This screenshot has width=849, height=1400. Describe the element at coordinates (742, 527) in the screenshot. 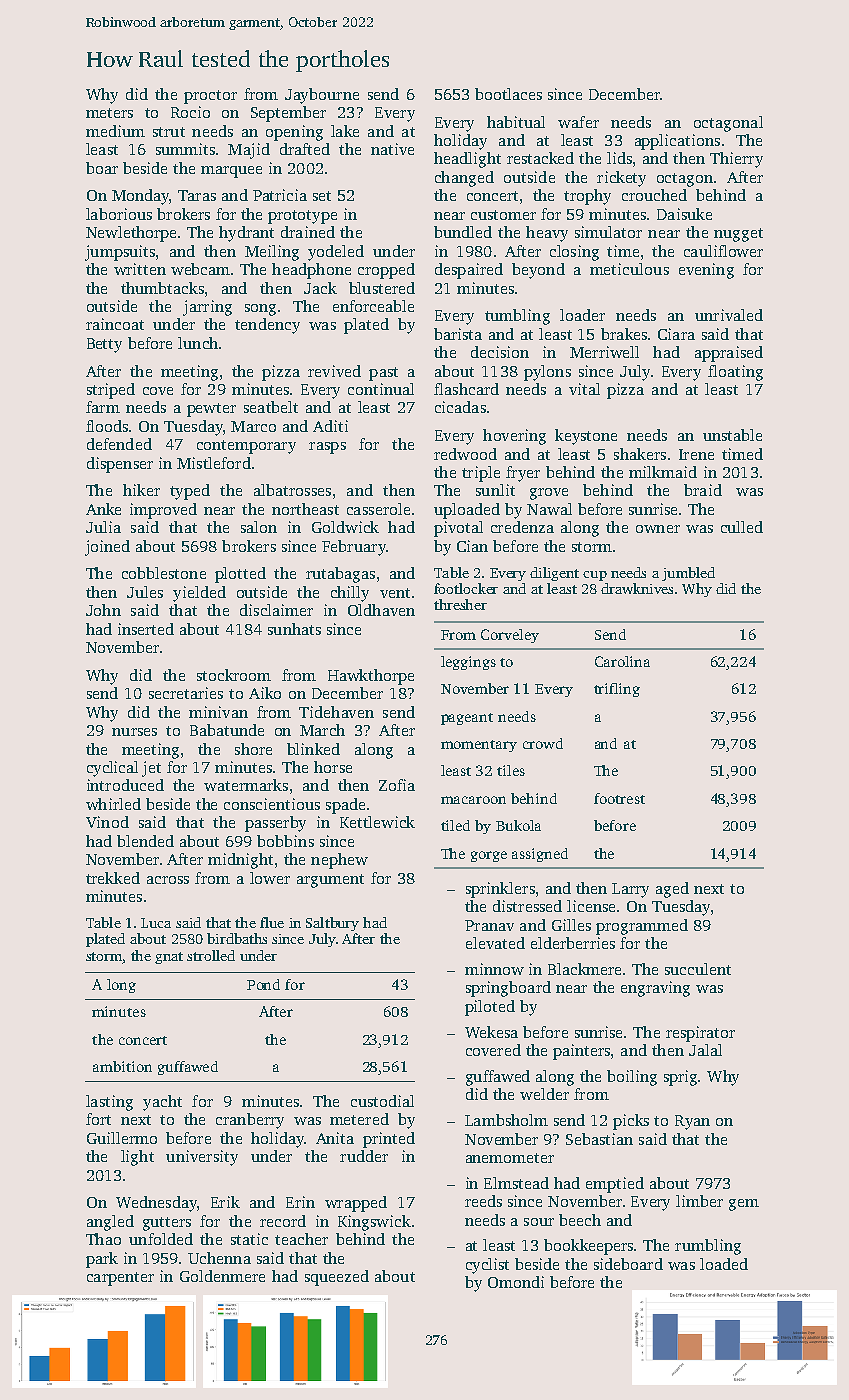

I see `culled` at that location.
